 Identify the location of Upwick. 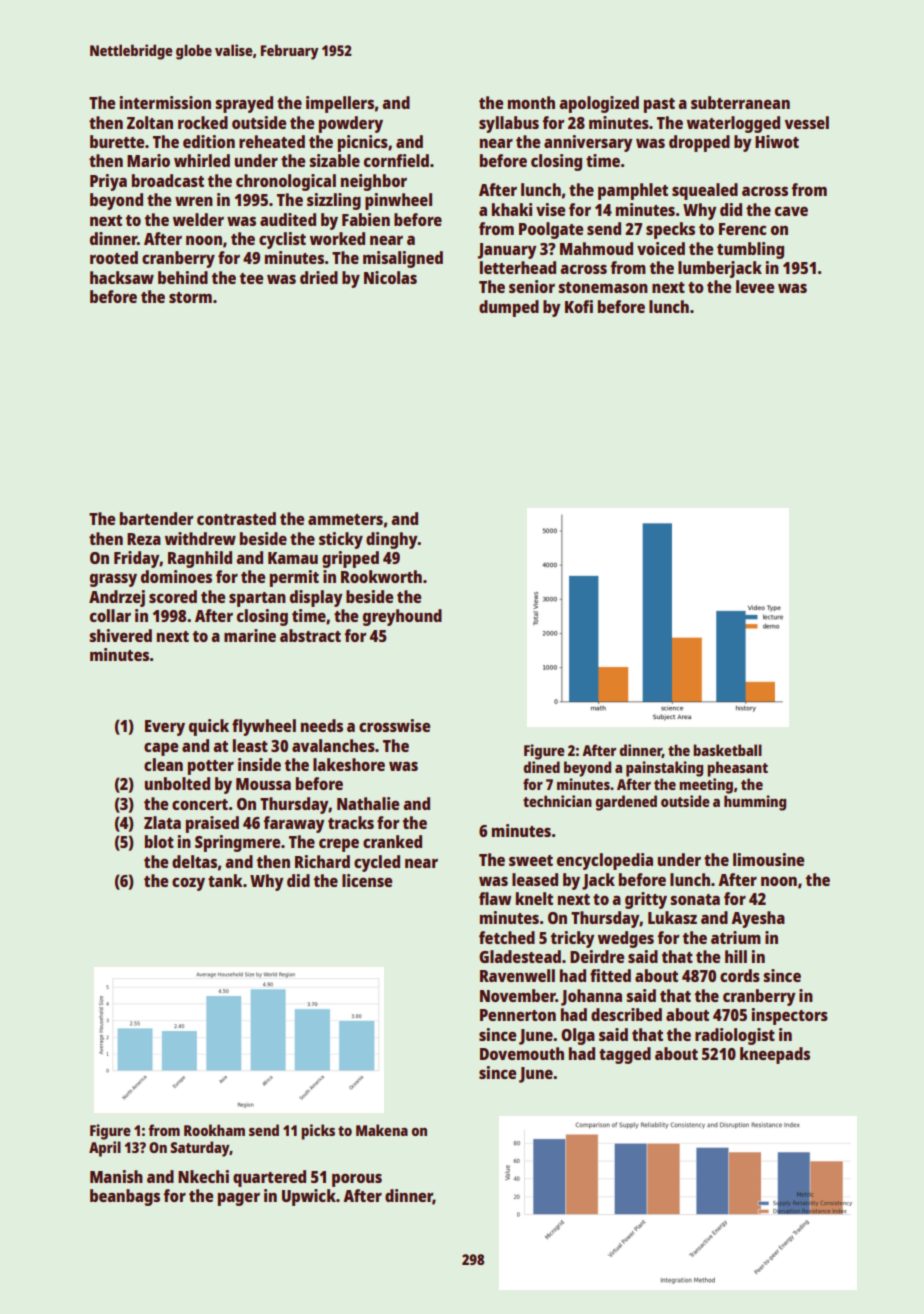
(309, 1197).
